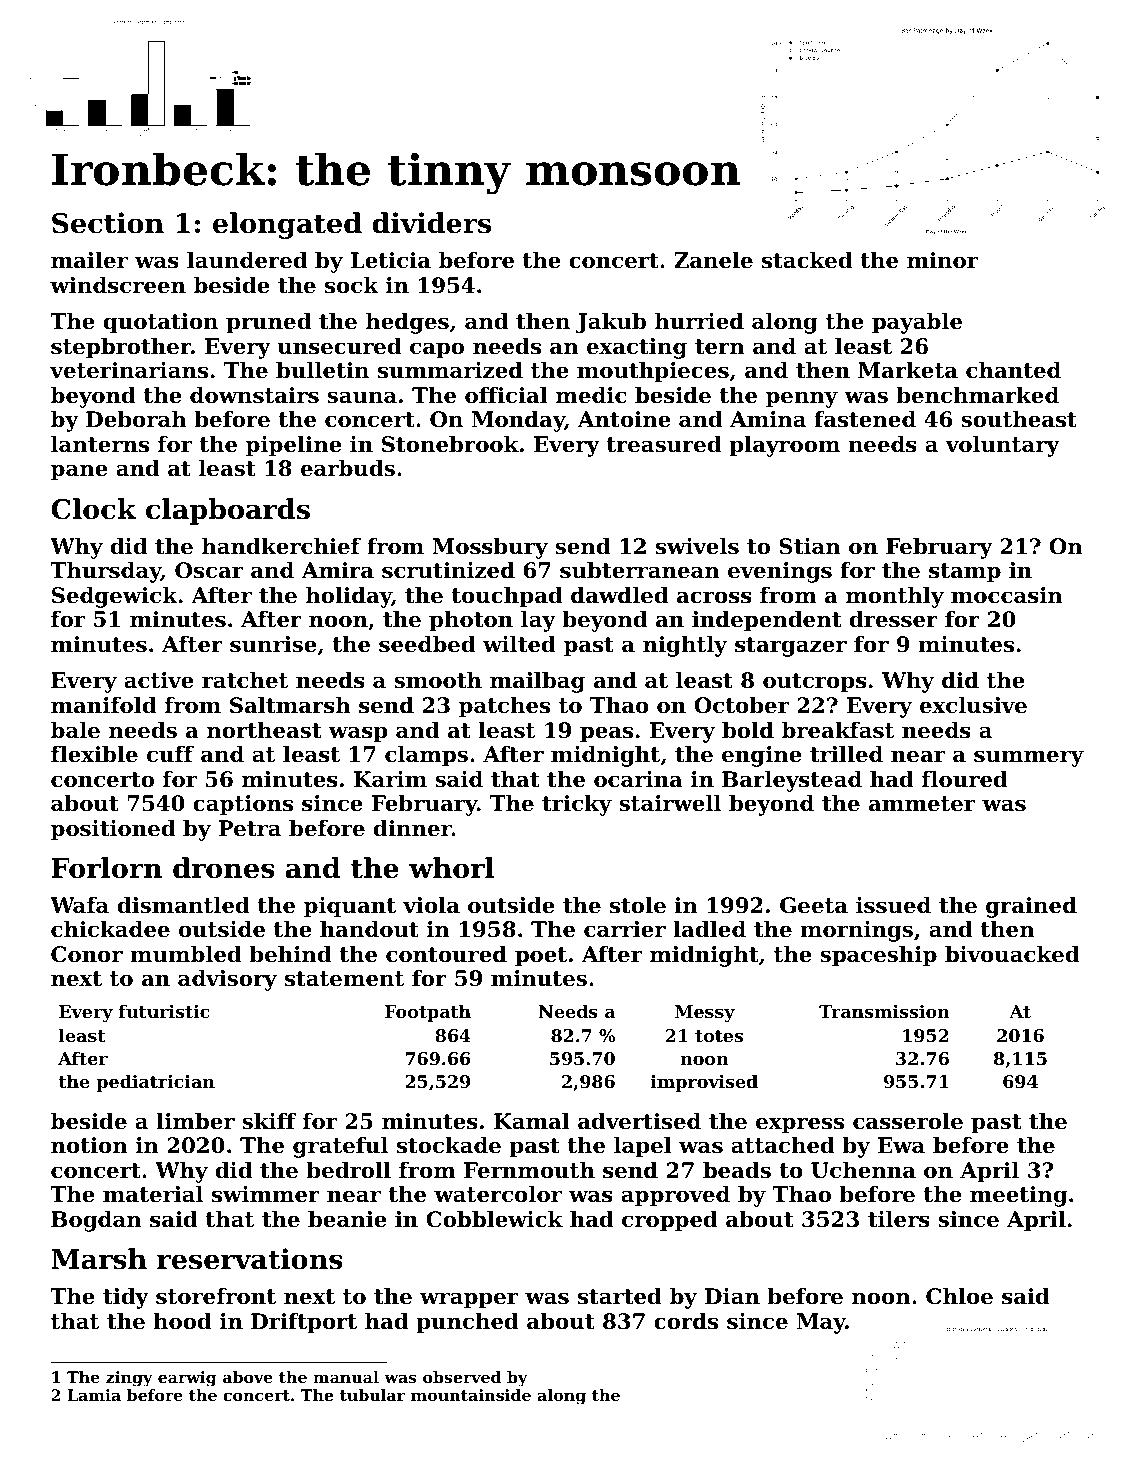 Image resolution: width=1134 pixels, height=1468 pixels. Describe the element at coordinates (407, 323) in the page. I see `hedges` at that location.
